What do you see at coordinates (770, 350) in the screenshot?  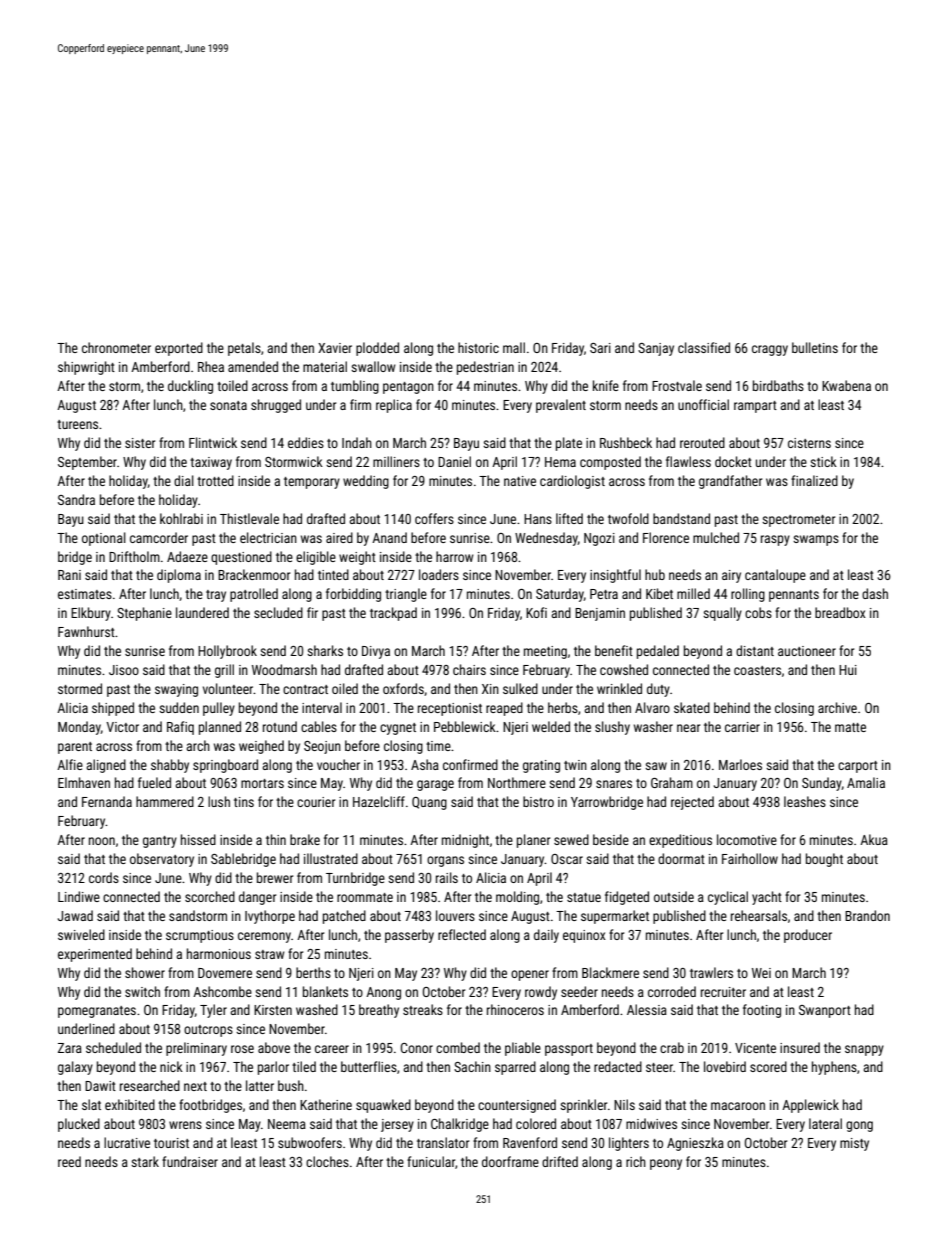 I see `craggy` at bounding box center [770, 350].
